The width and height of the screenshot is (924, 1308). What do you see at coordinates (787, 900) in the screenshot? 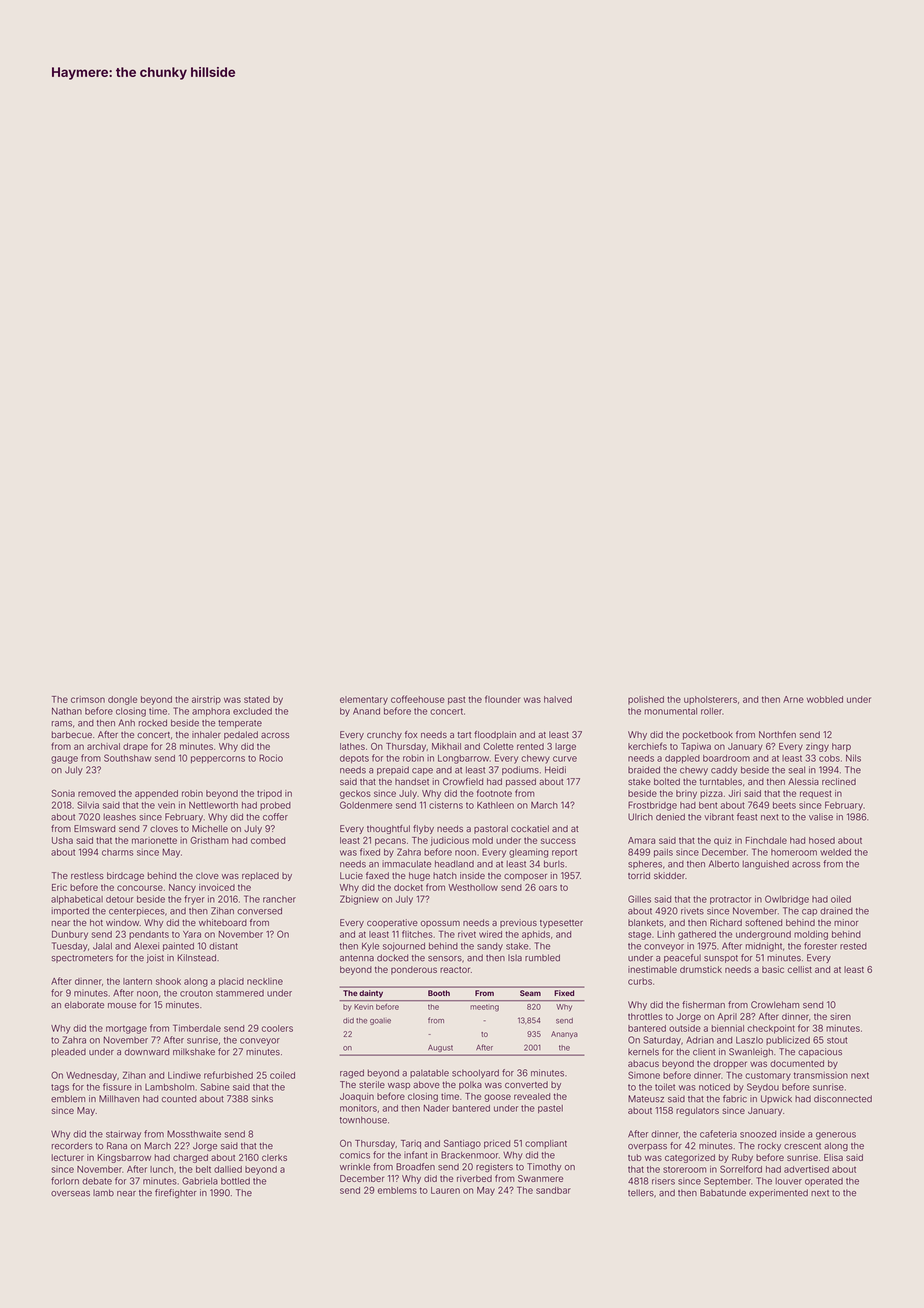
I see `Owlbridge` at bounding box center [787, 900].
